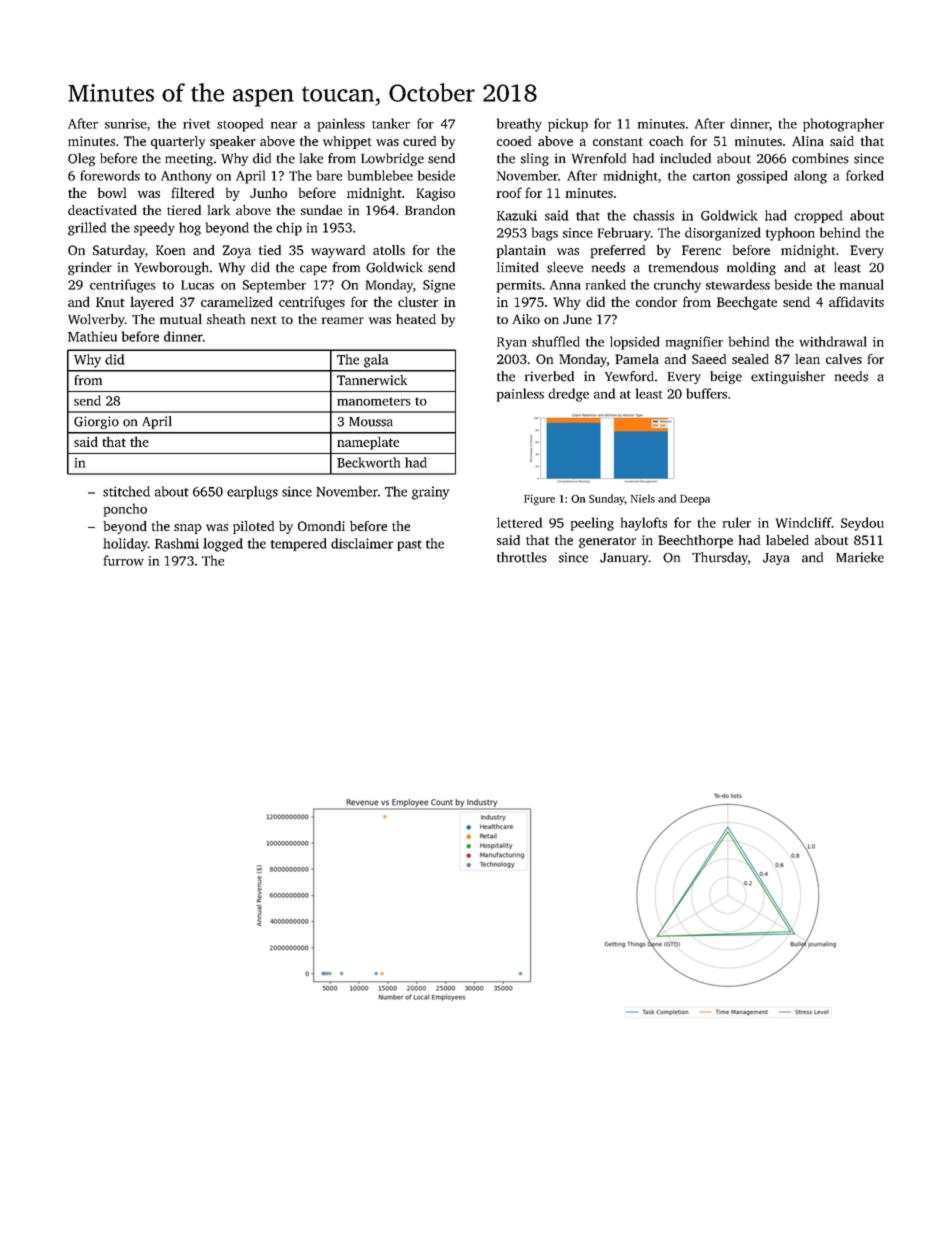 The height and width of the screenshot is (1233, 952). Describe the element at coordinates (843, 125) in the screenshot. I see `photographer` at that location.
